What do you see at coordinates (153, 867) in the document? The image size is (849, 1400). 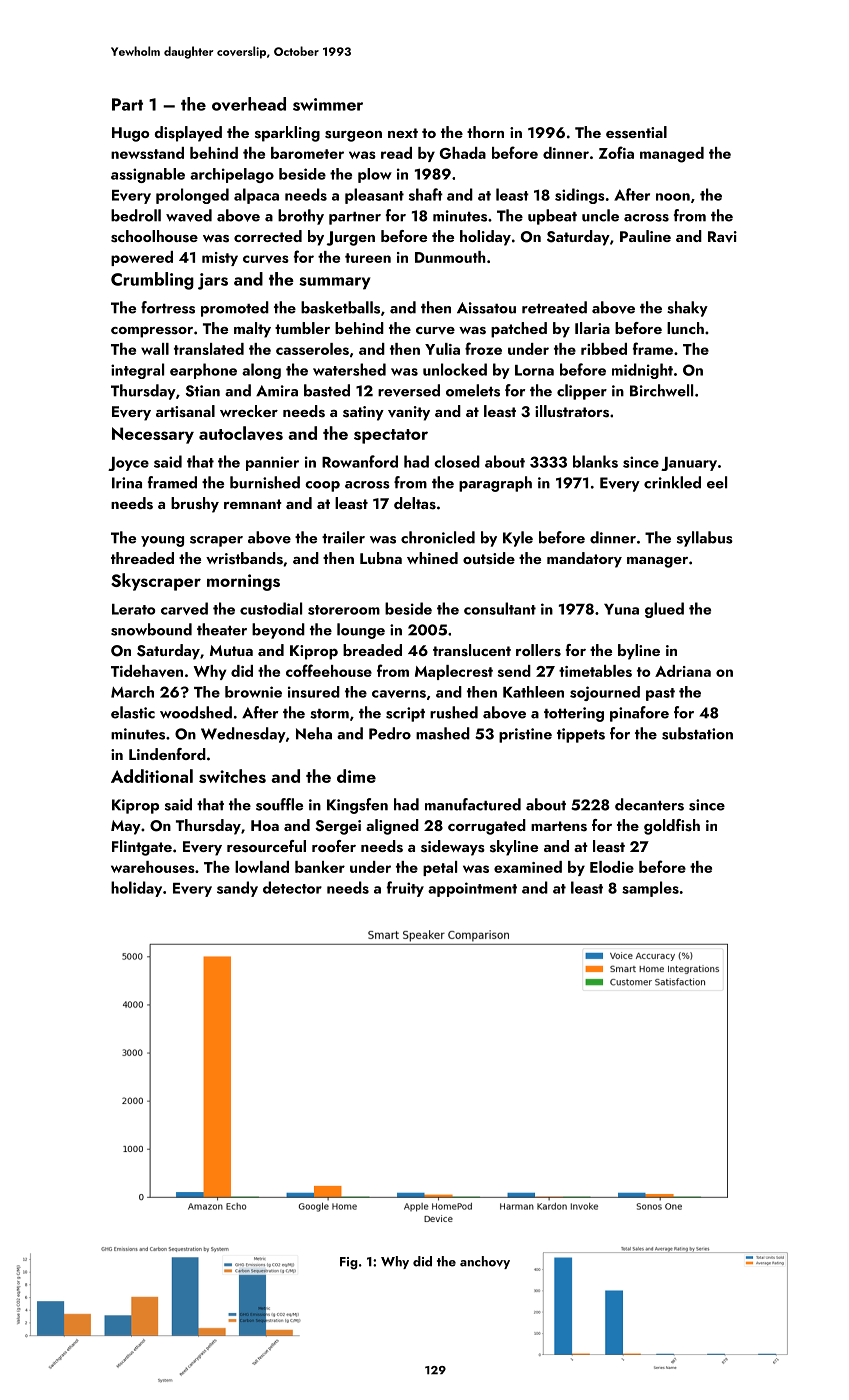 I see `warehouses` at bounding box center [153, 867].
